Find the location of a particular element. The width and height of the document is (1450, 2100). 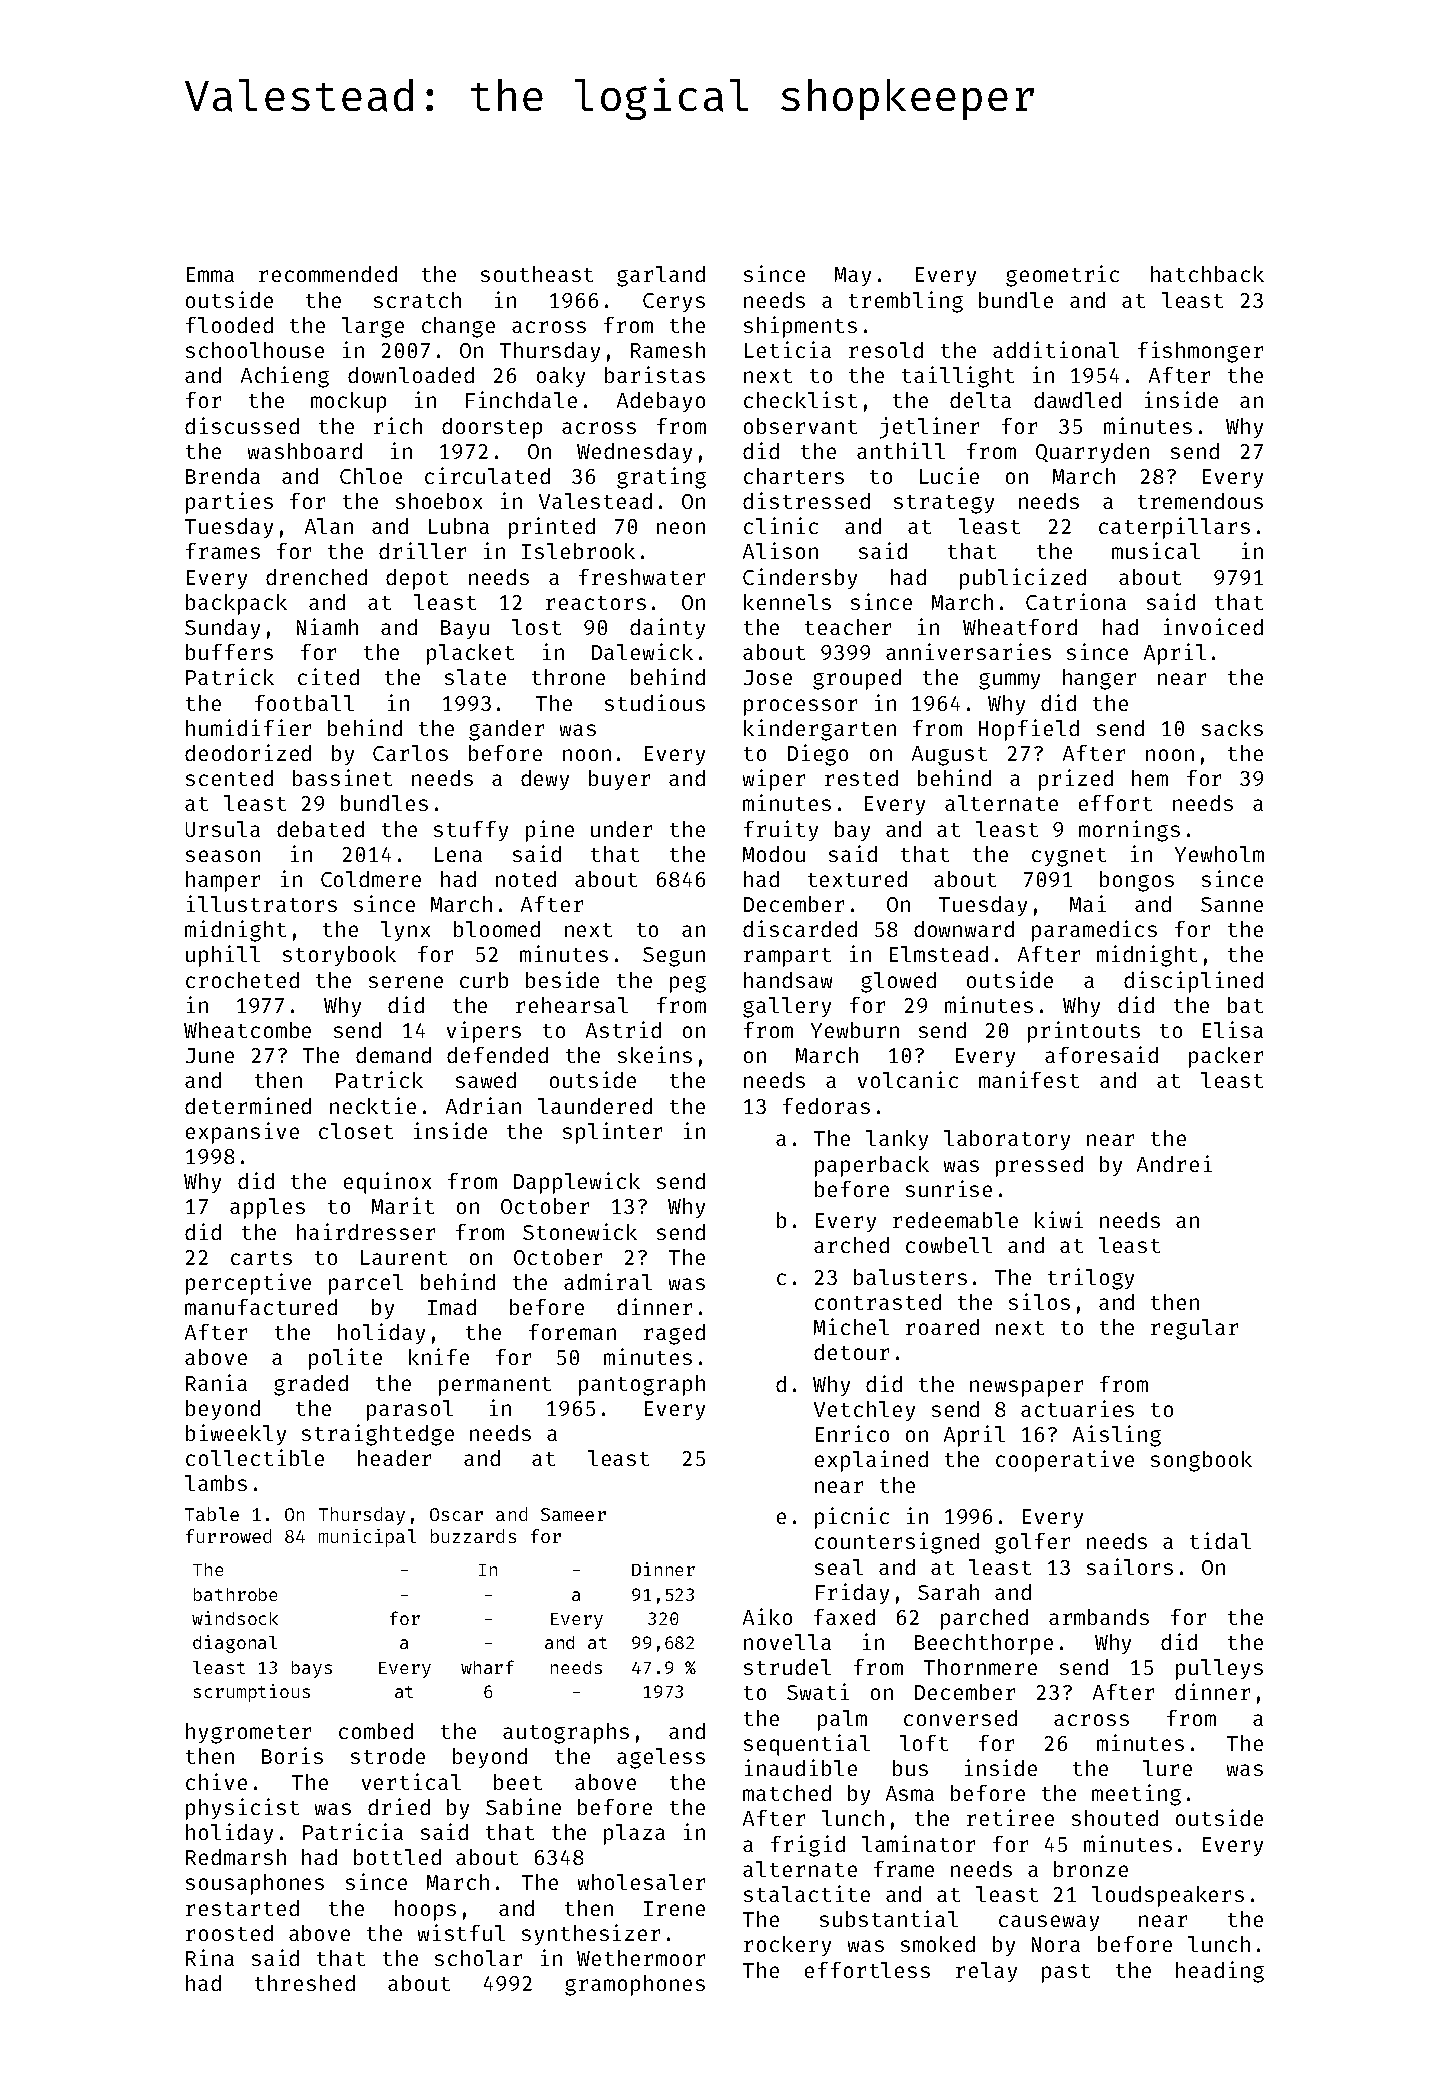

Chloe is located at coordinates (371, 476).
